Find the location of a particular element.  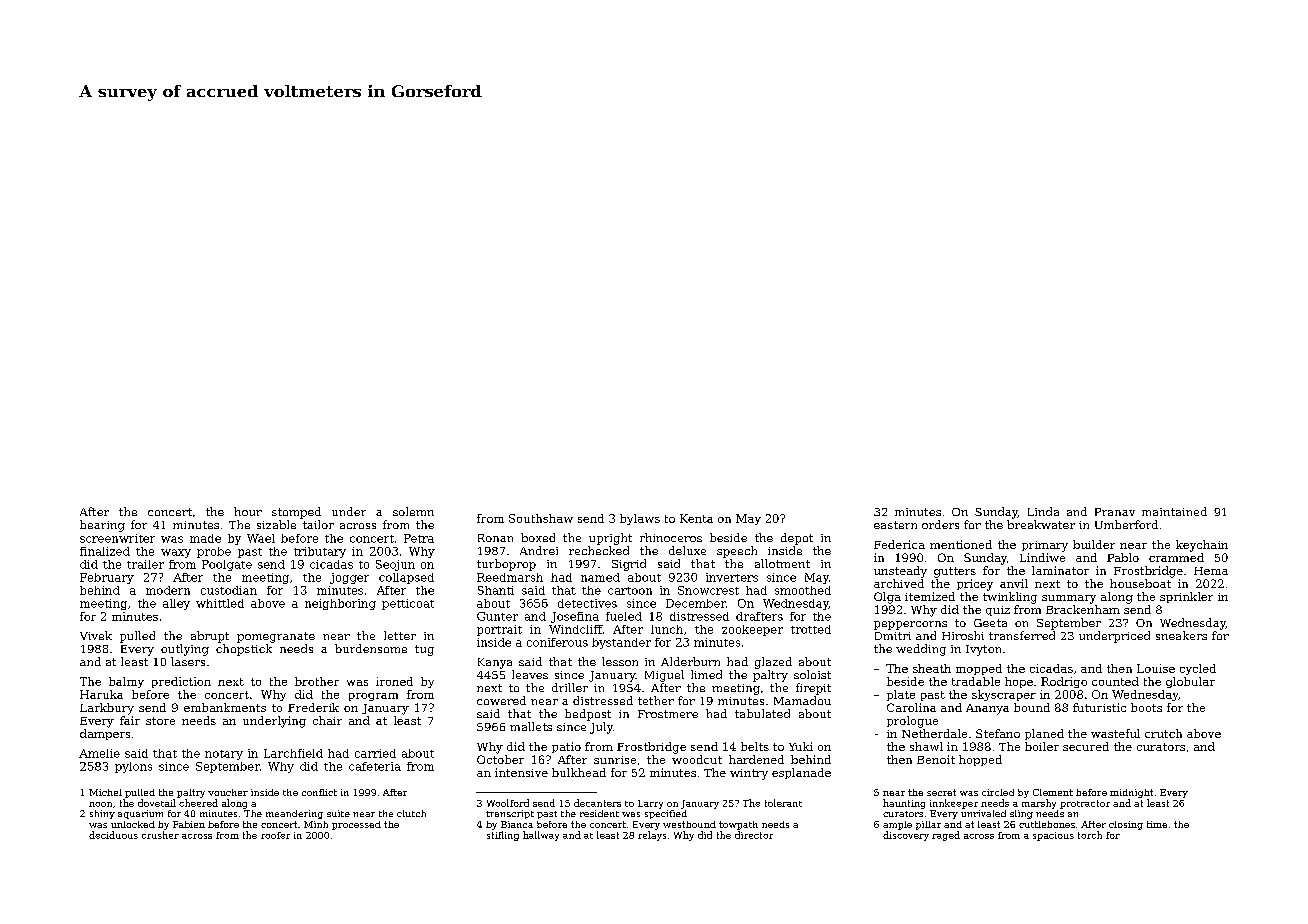

stifling is located at coordinates (503, 836).
